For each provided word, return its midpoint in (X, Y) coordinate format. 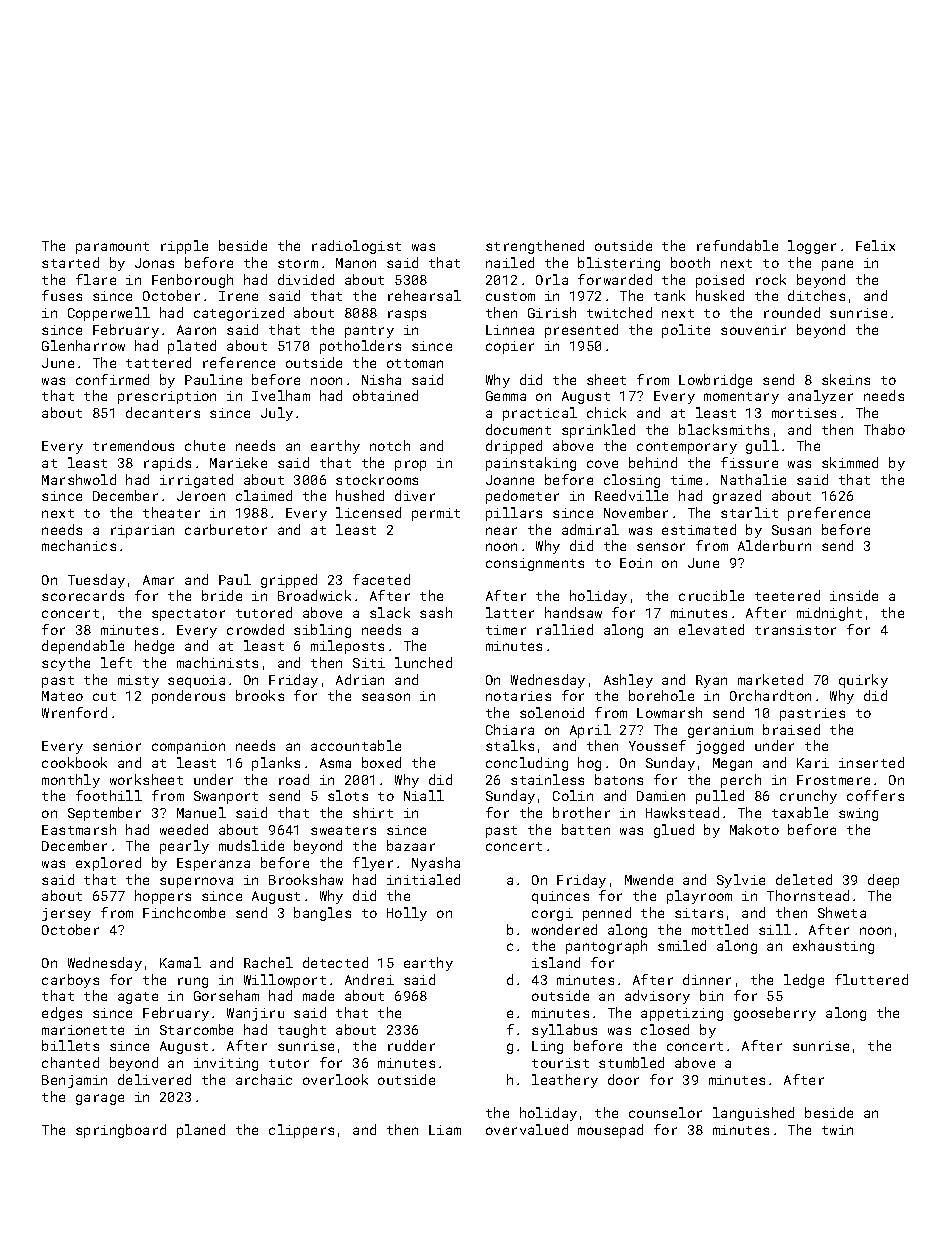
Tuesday (96, 581)
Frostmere (833, 780)
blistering (619, 264)
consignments (535, 564)
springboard (121, 1131)
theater (171, 512)
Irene (238, 296)
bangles (322, 914)
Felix (875, 245)
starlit (749, 512)
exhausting (833, 947)
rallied (565, 629)
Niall (424, 795)
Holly (407, 914)
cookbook (74, 762)
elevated (711, 629)
